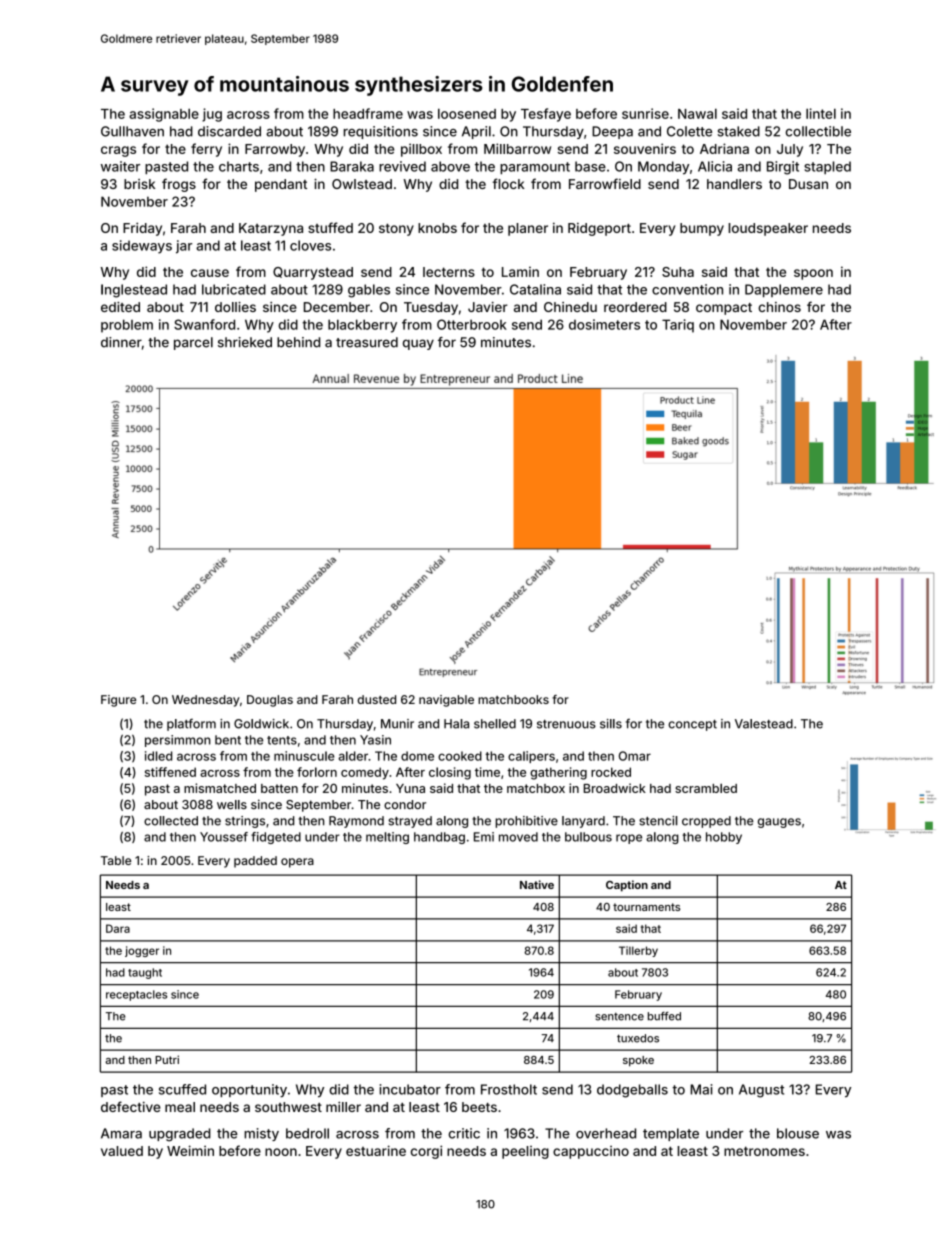  What do you see at coordinates (671, 1134) in the document?
I see `template` at bounding box center [671, 1134].
